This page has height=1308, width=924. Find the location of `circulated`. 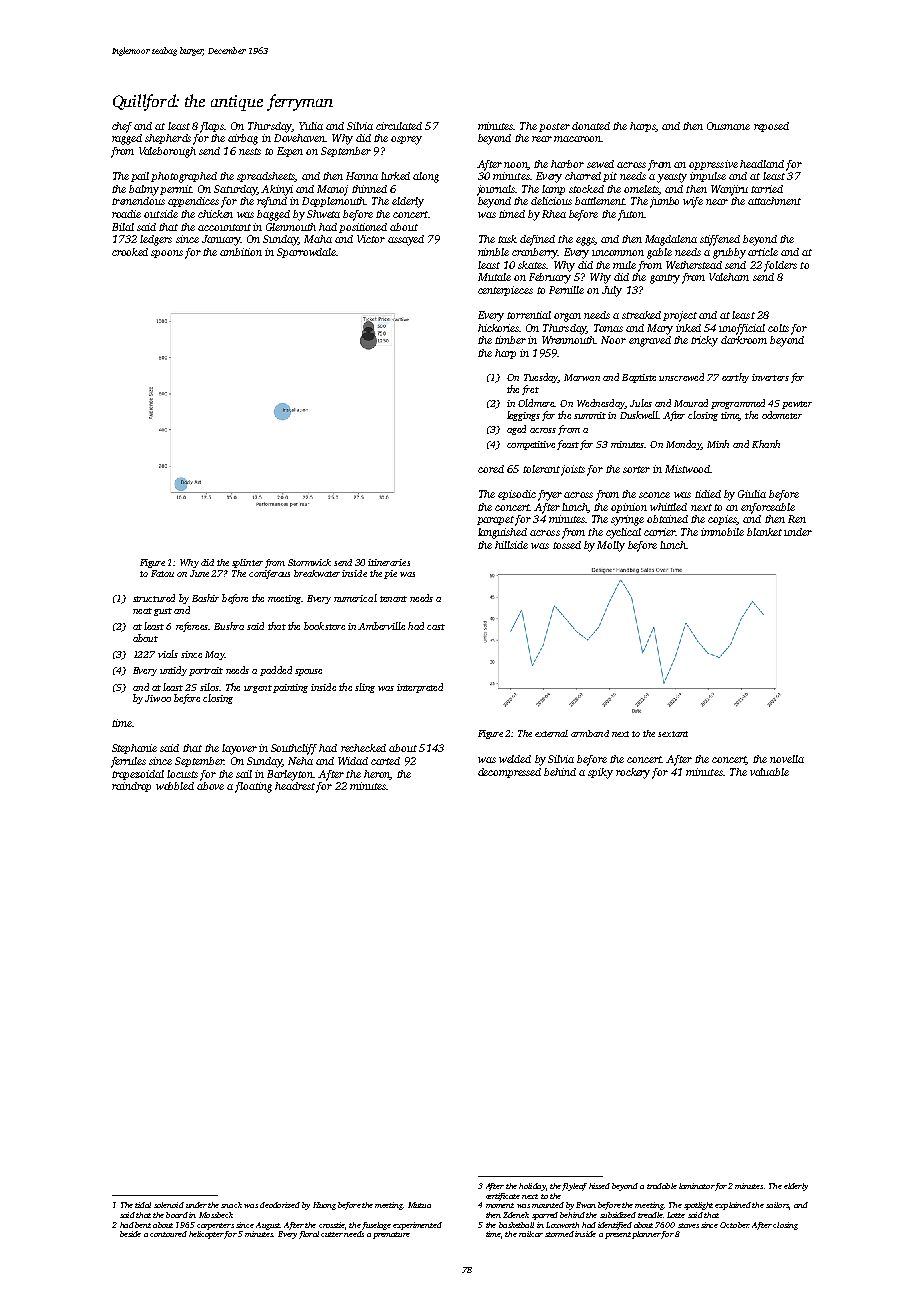

circulated is located at coordinates (399, 126).
